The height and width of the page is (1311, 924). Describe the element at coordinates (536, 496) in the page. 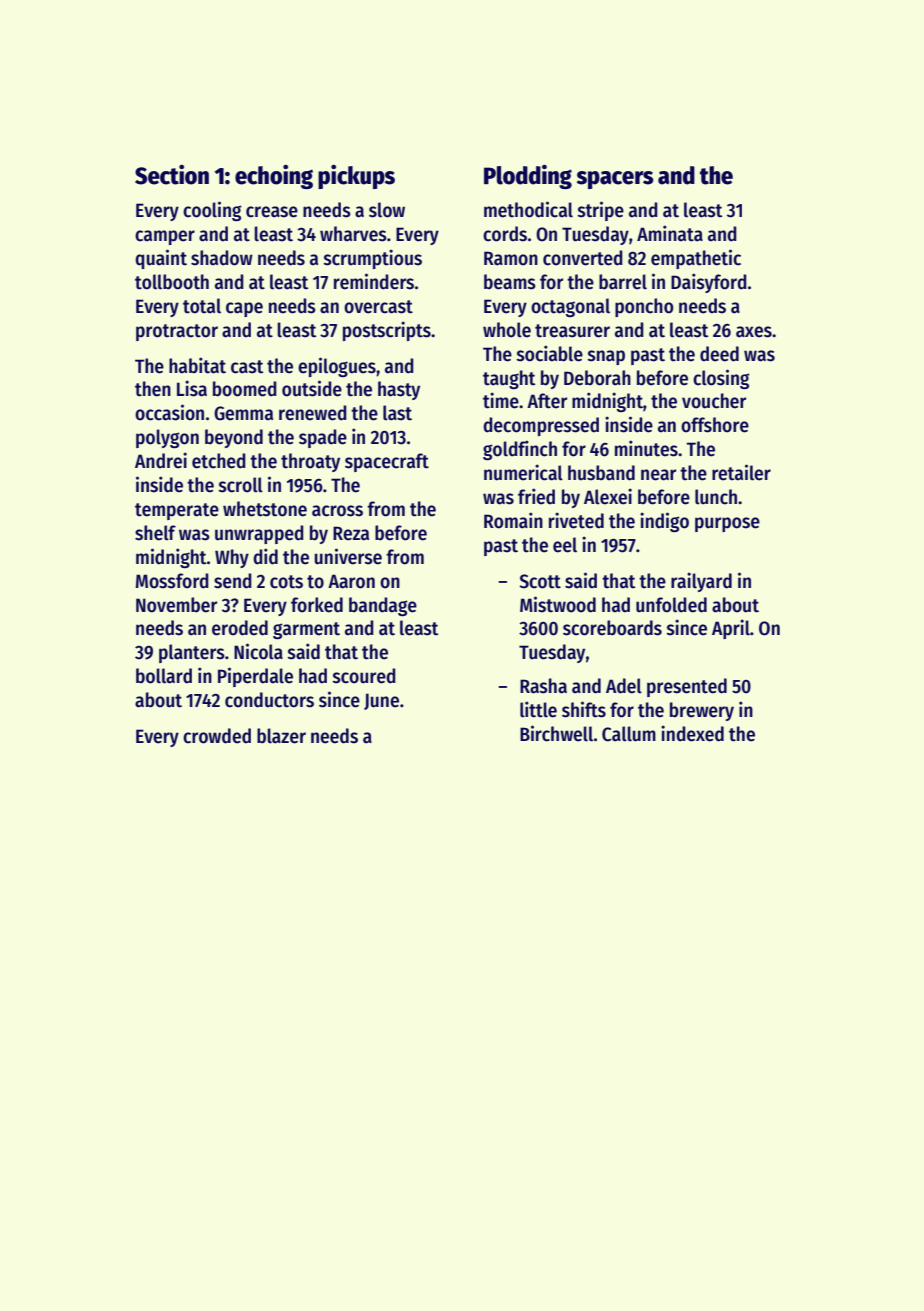

I see `fried` at that location.
